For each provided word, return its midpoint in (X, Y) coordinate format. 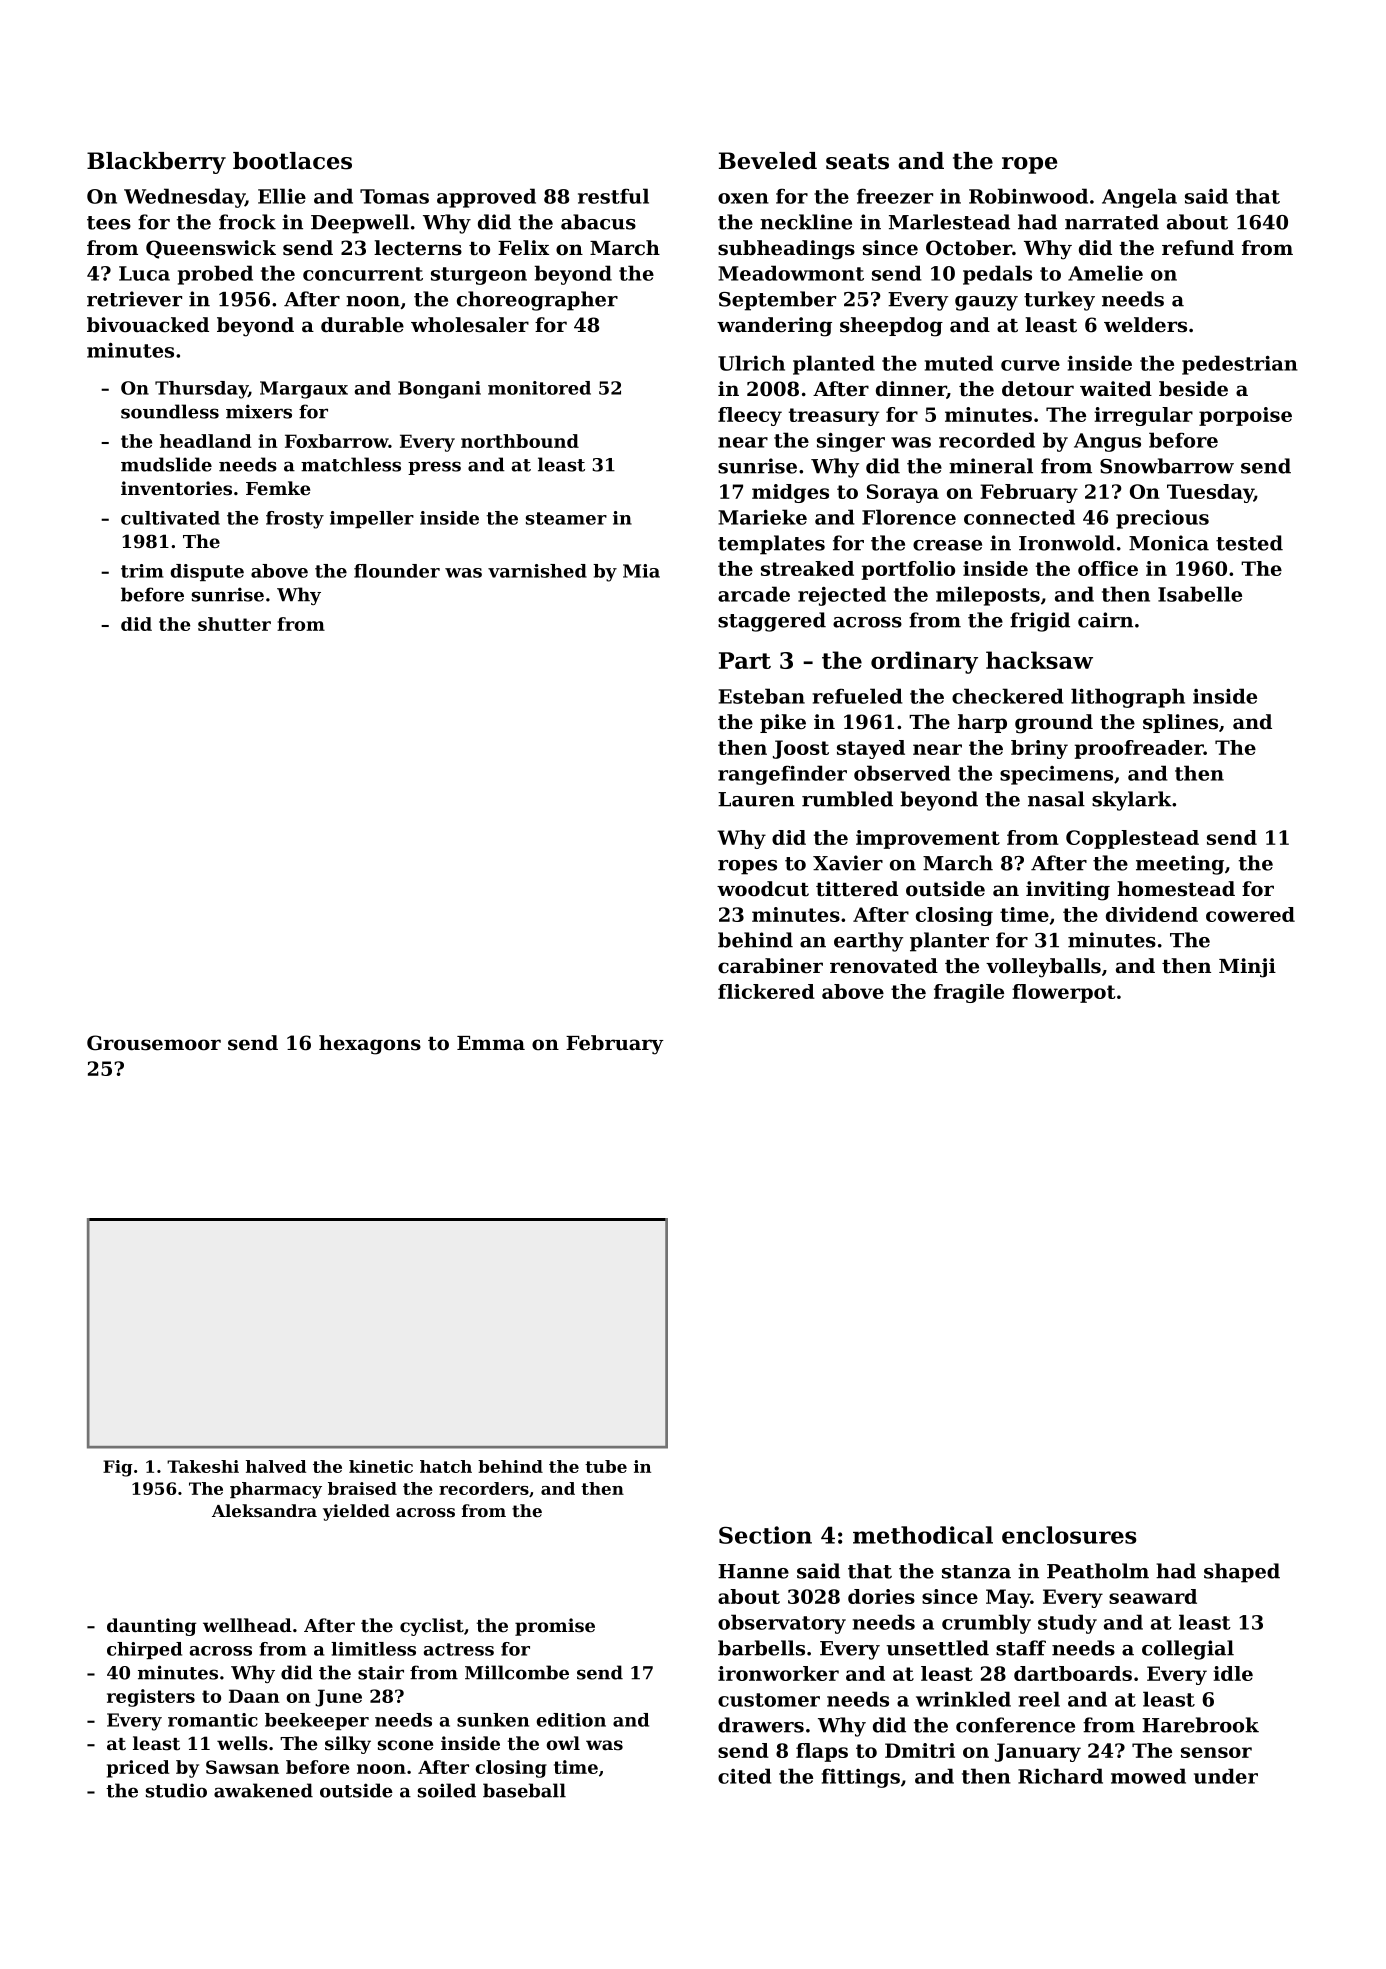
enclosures (1069, 1535)
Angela (1139, 198)
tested (1249, 543)
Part (745, 660)
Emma (491, 1043)
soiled (447, 1790)
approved (486, 198)
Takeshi (203, 1466)
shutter (234, 624)
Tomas (394, 196)
